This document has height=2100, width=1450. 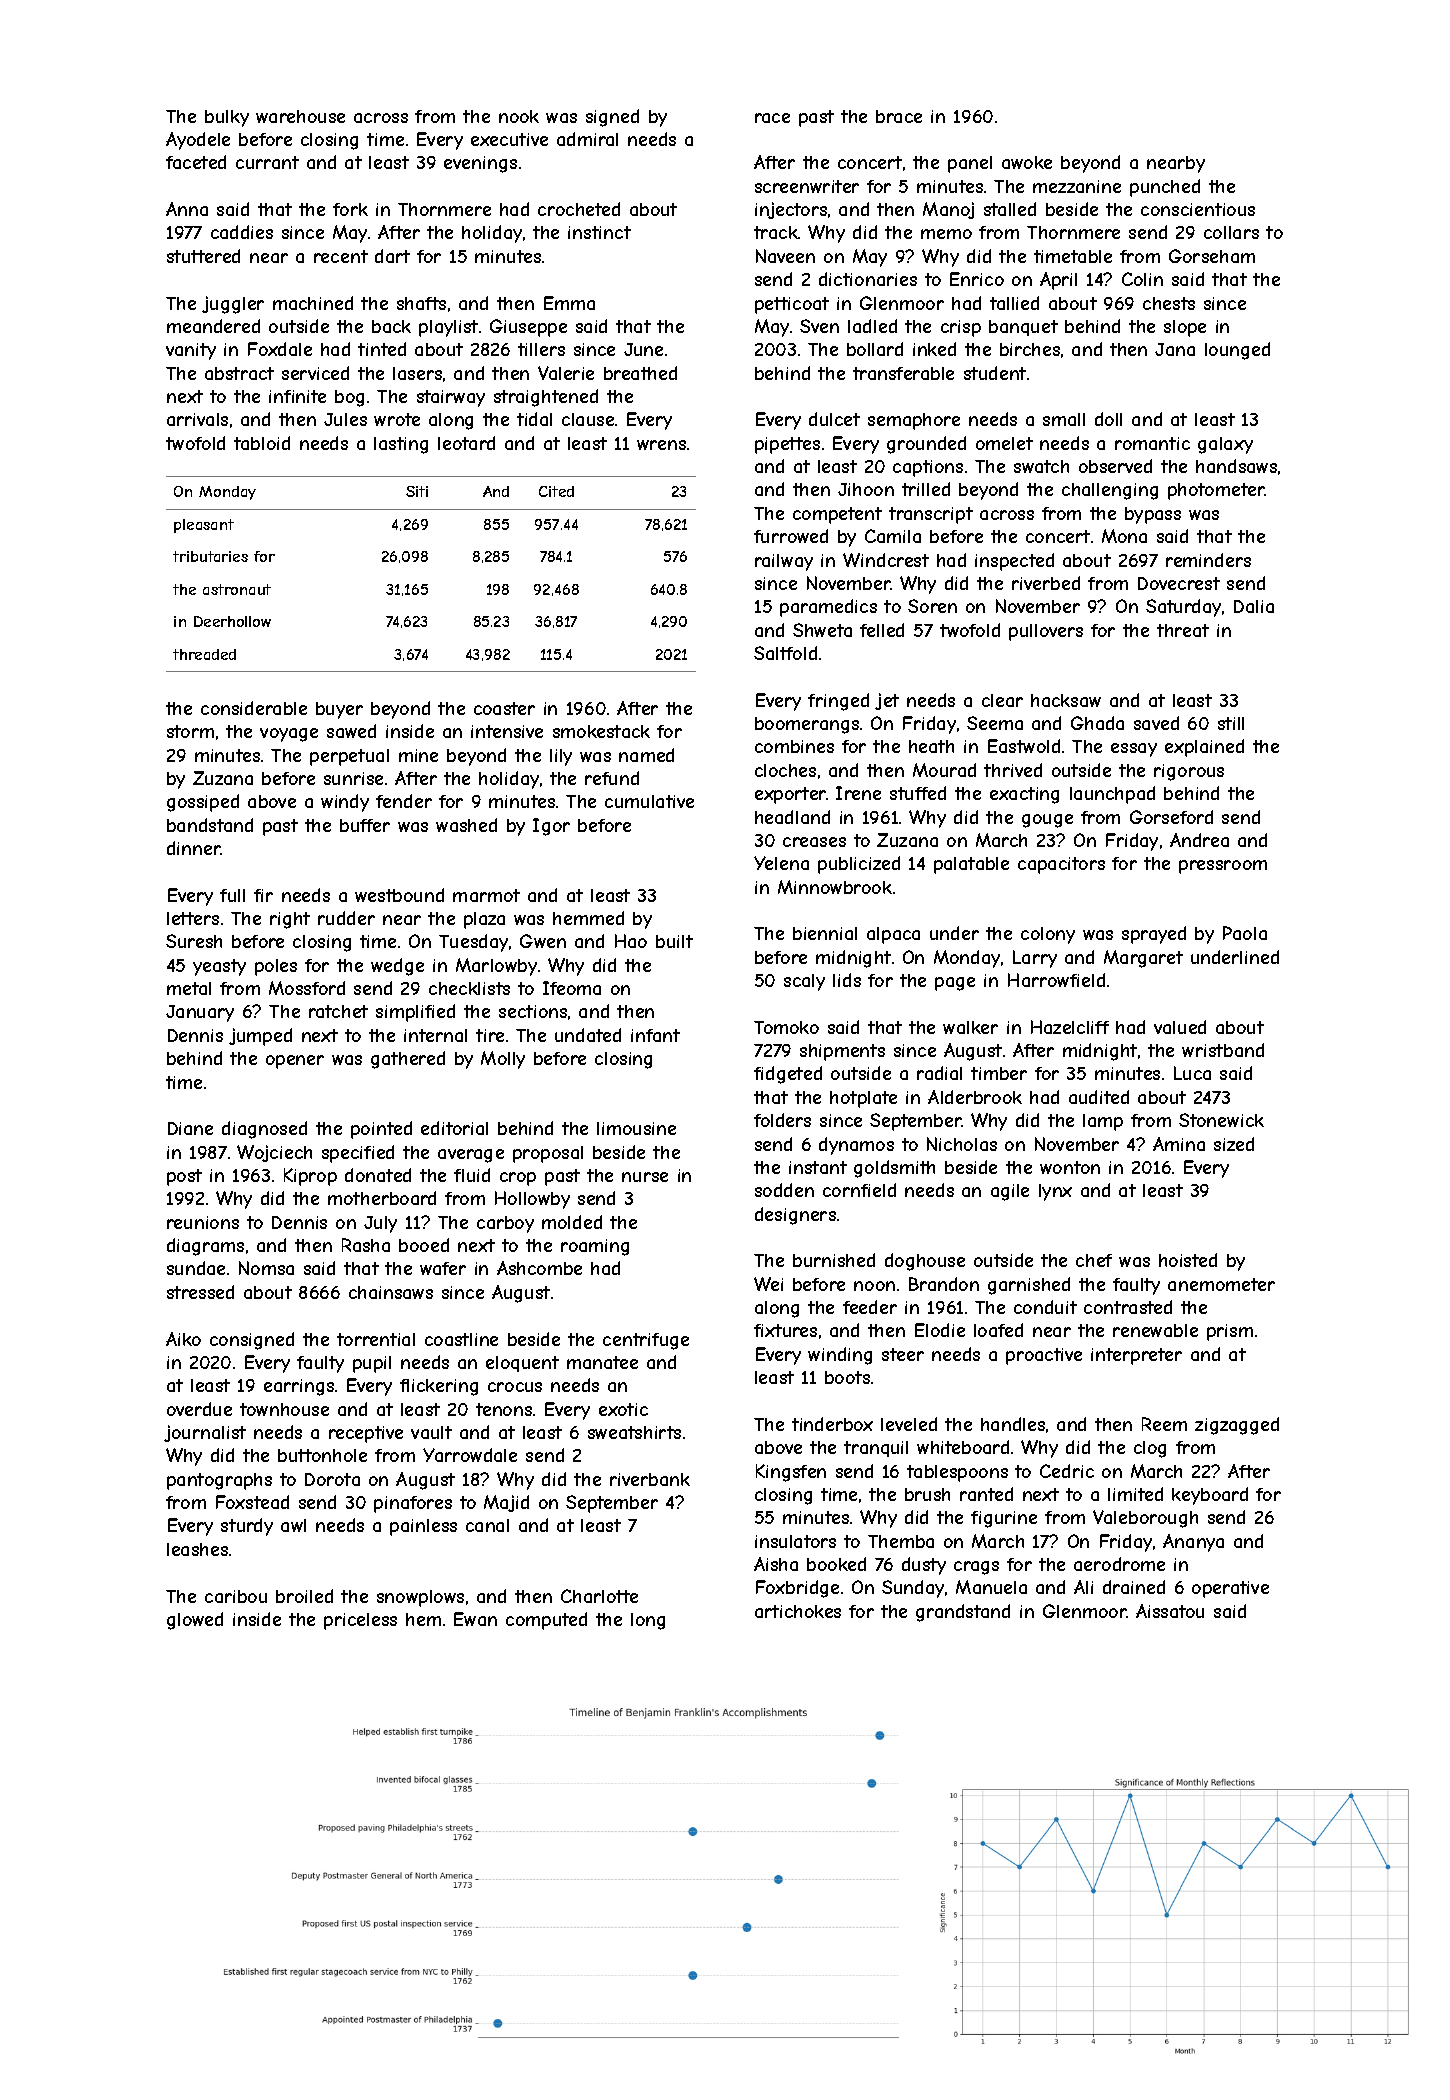 What do you see at coordinates (1165, 188) in the document?
I see `punched` at bounding box center [1165, 188].
